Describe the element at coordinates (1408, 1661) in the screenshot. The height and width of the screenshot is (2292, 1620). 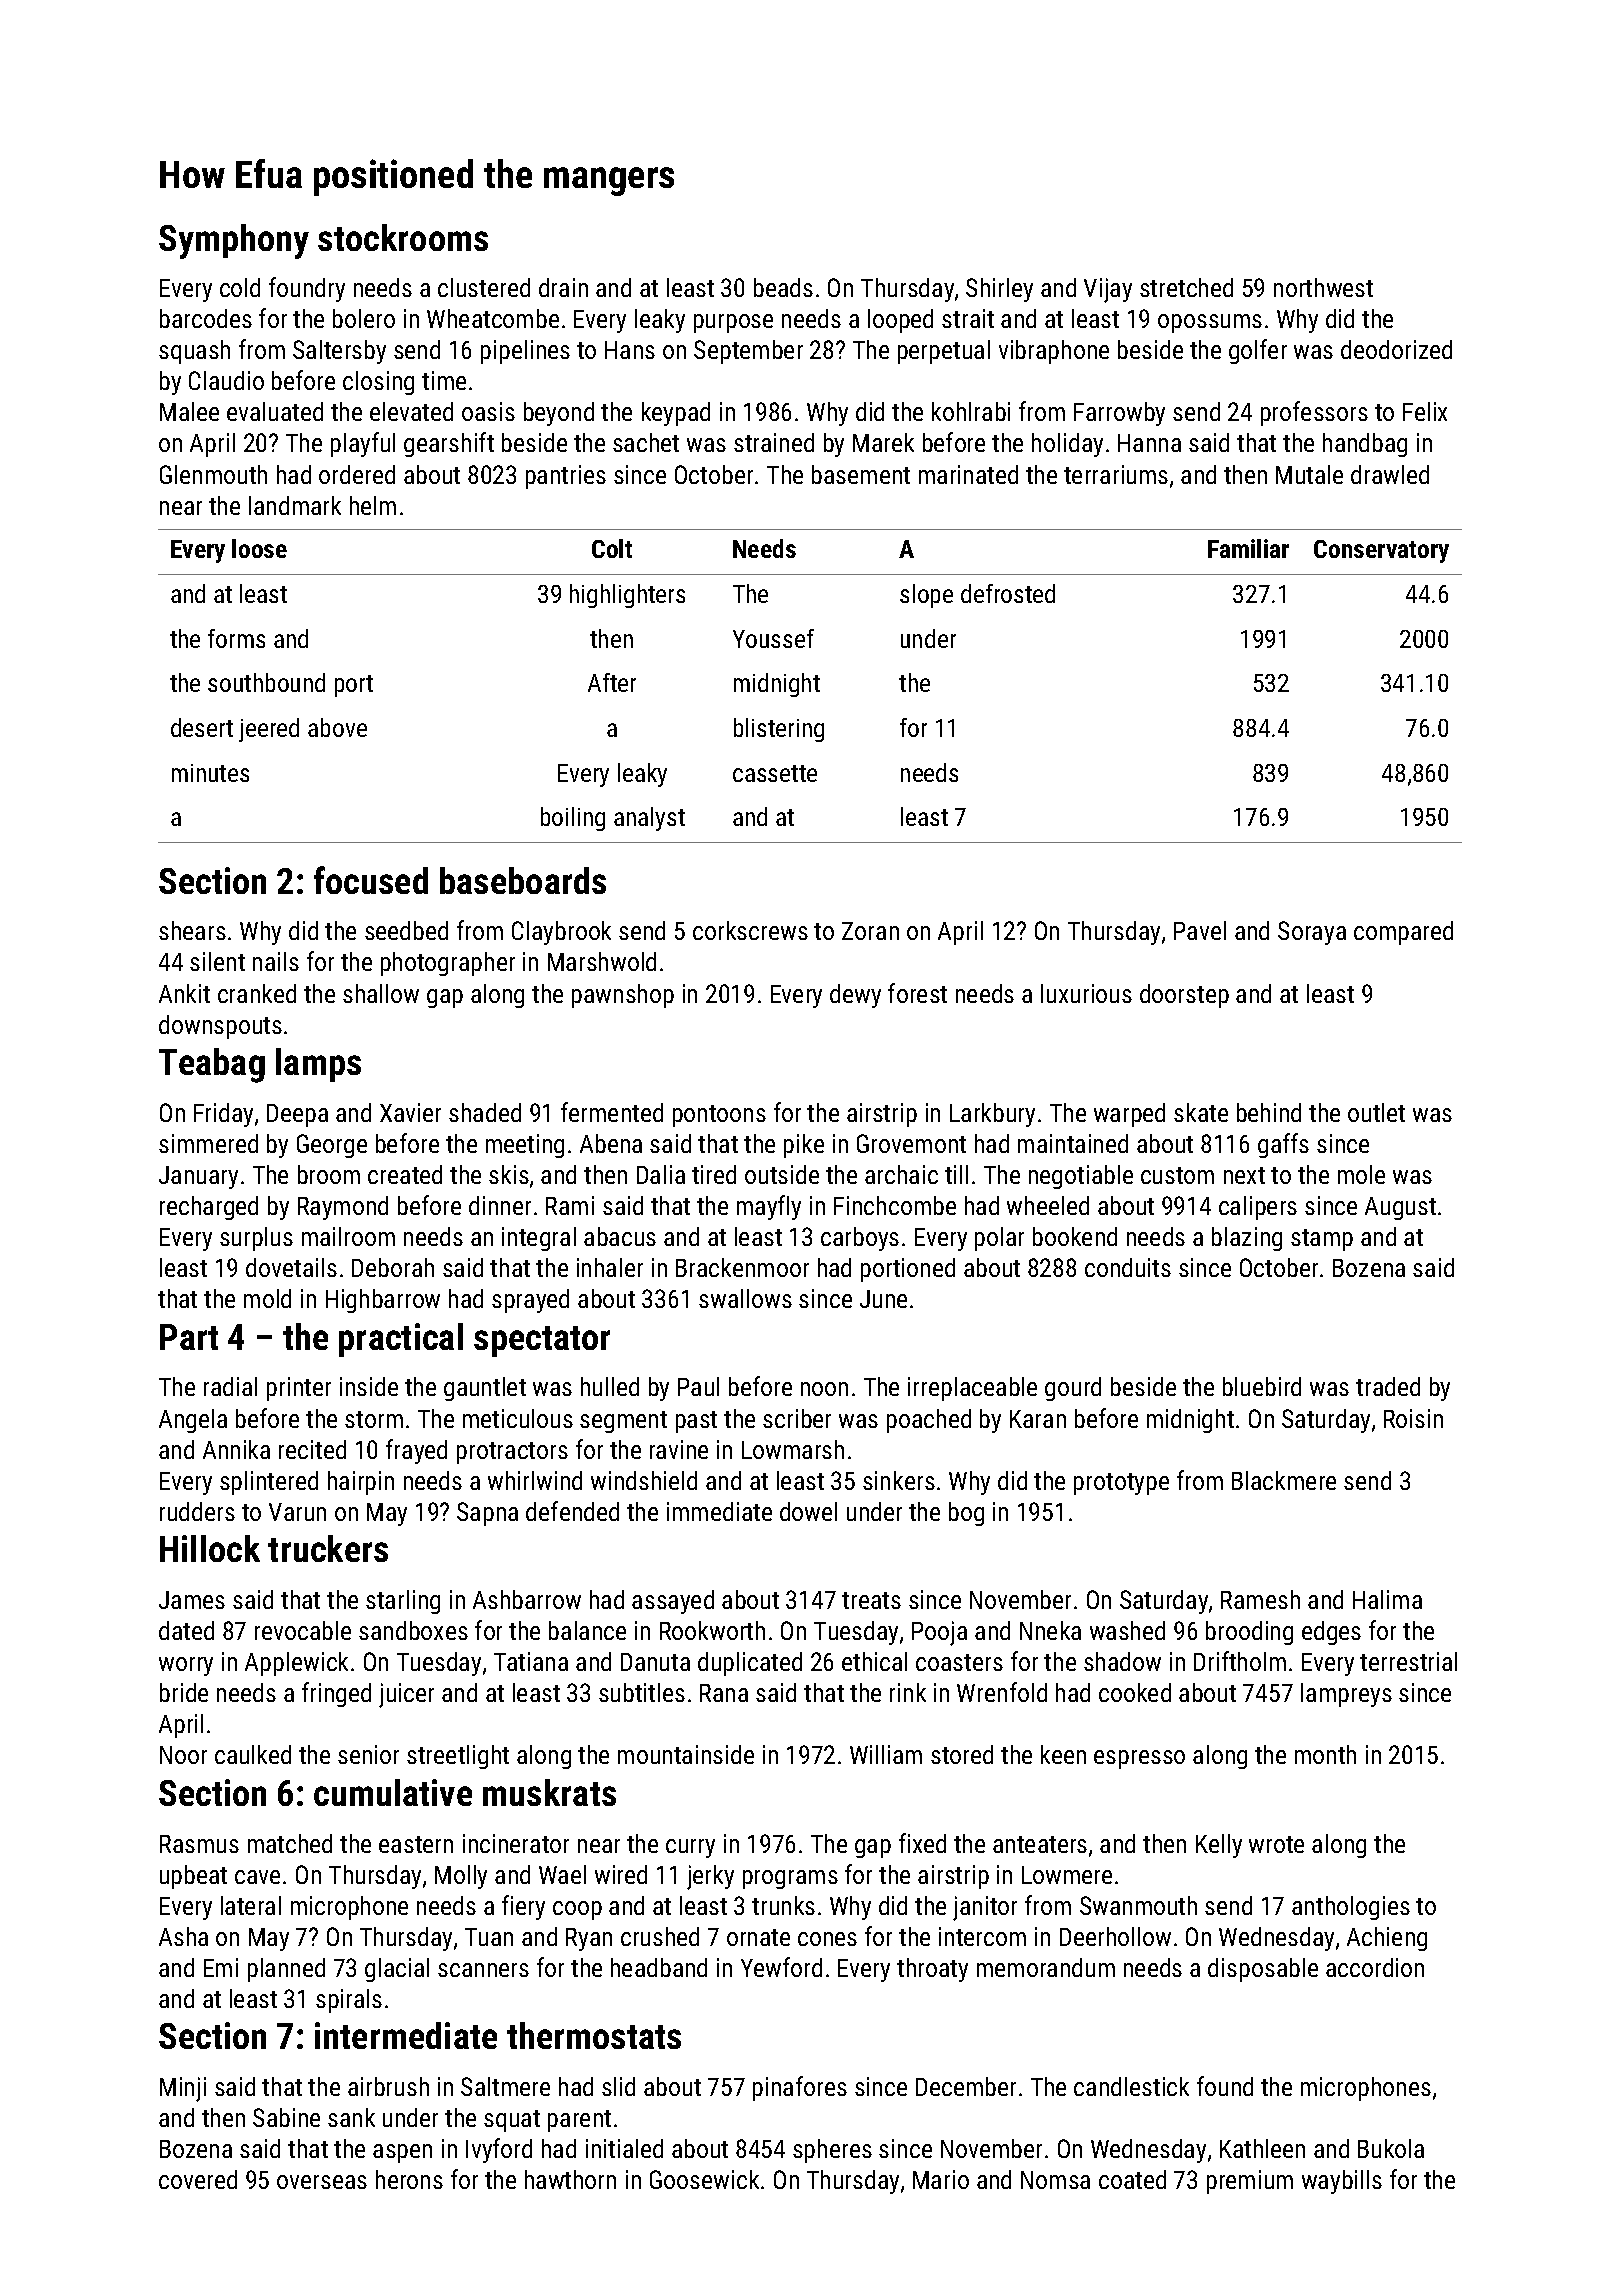
I see `terrestrial` at that location.
